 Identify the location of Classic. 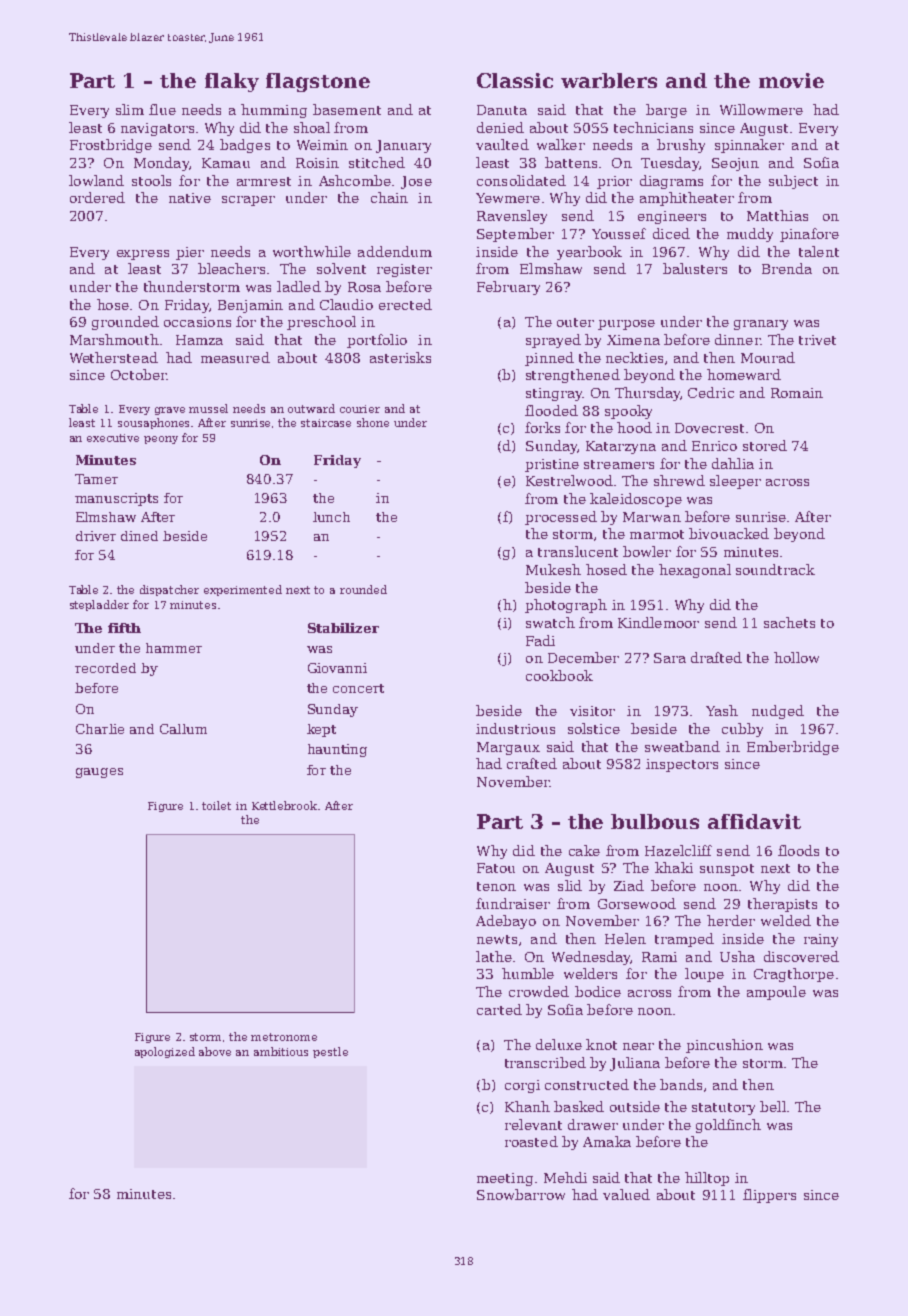
(515, 80).
